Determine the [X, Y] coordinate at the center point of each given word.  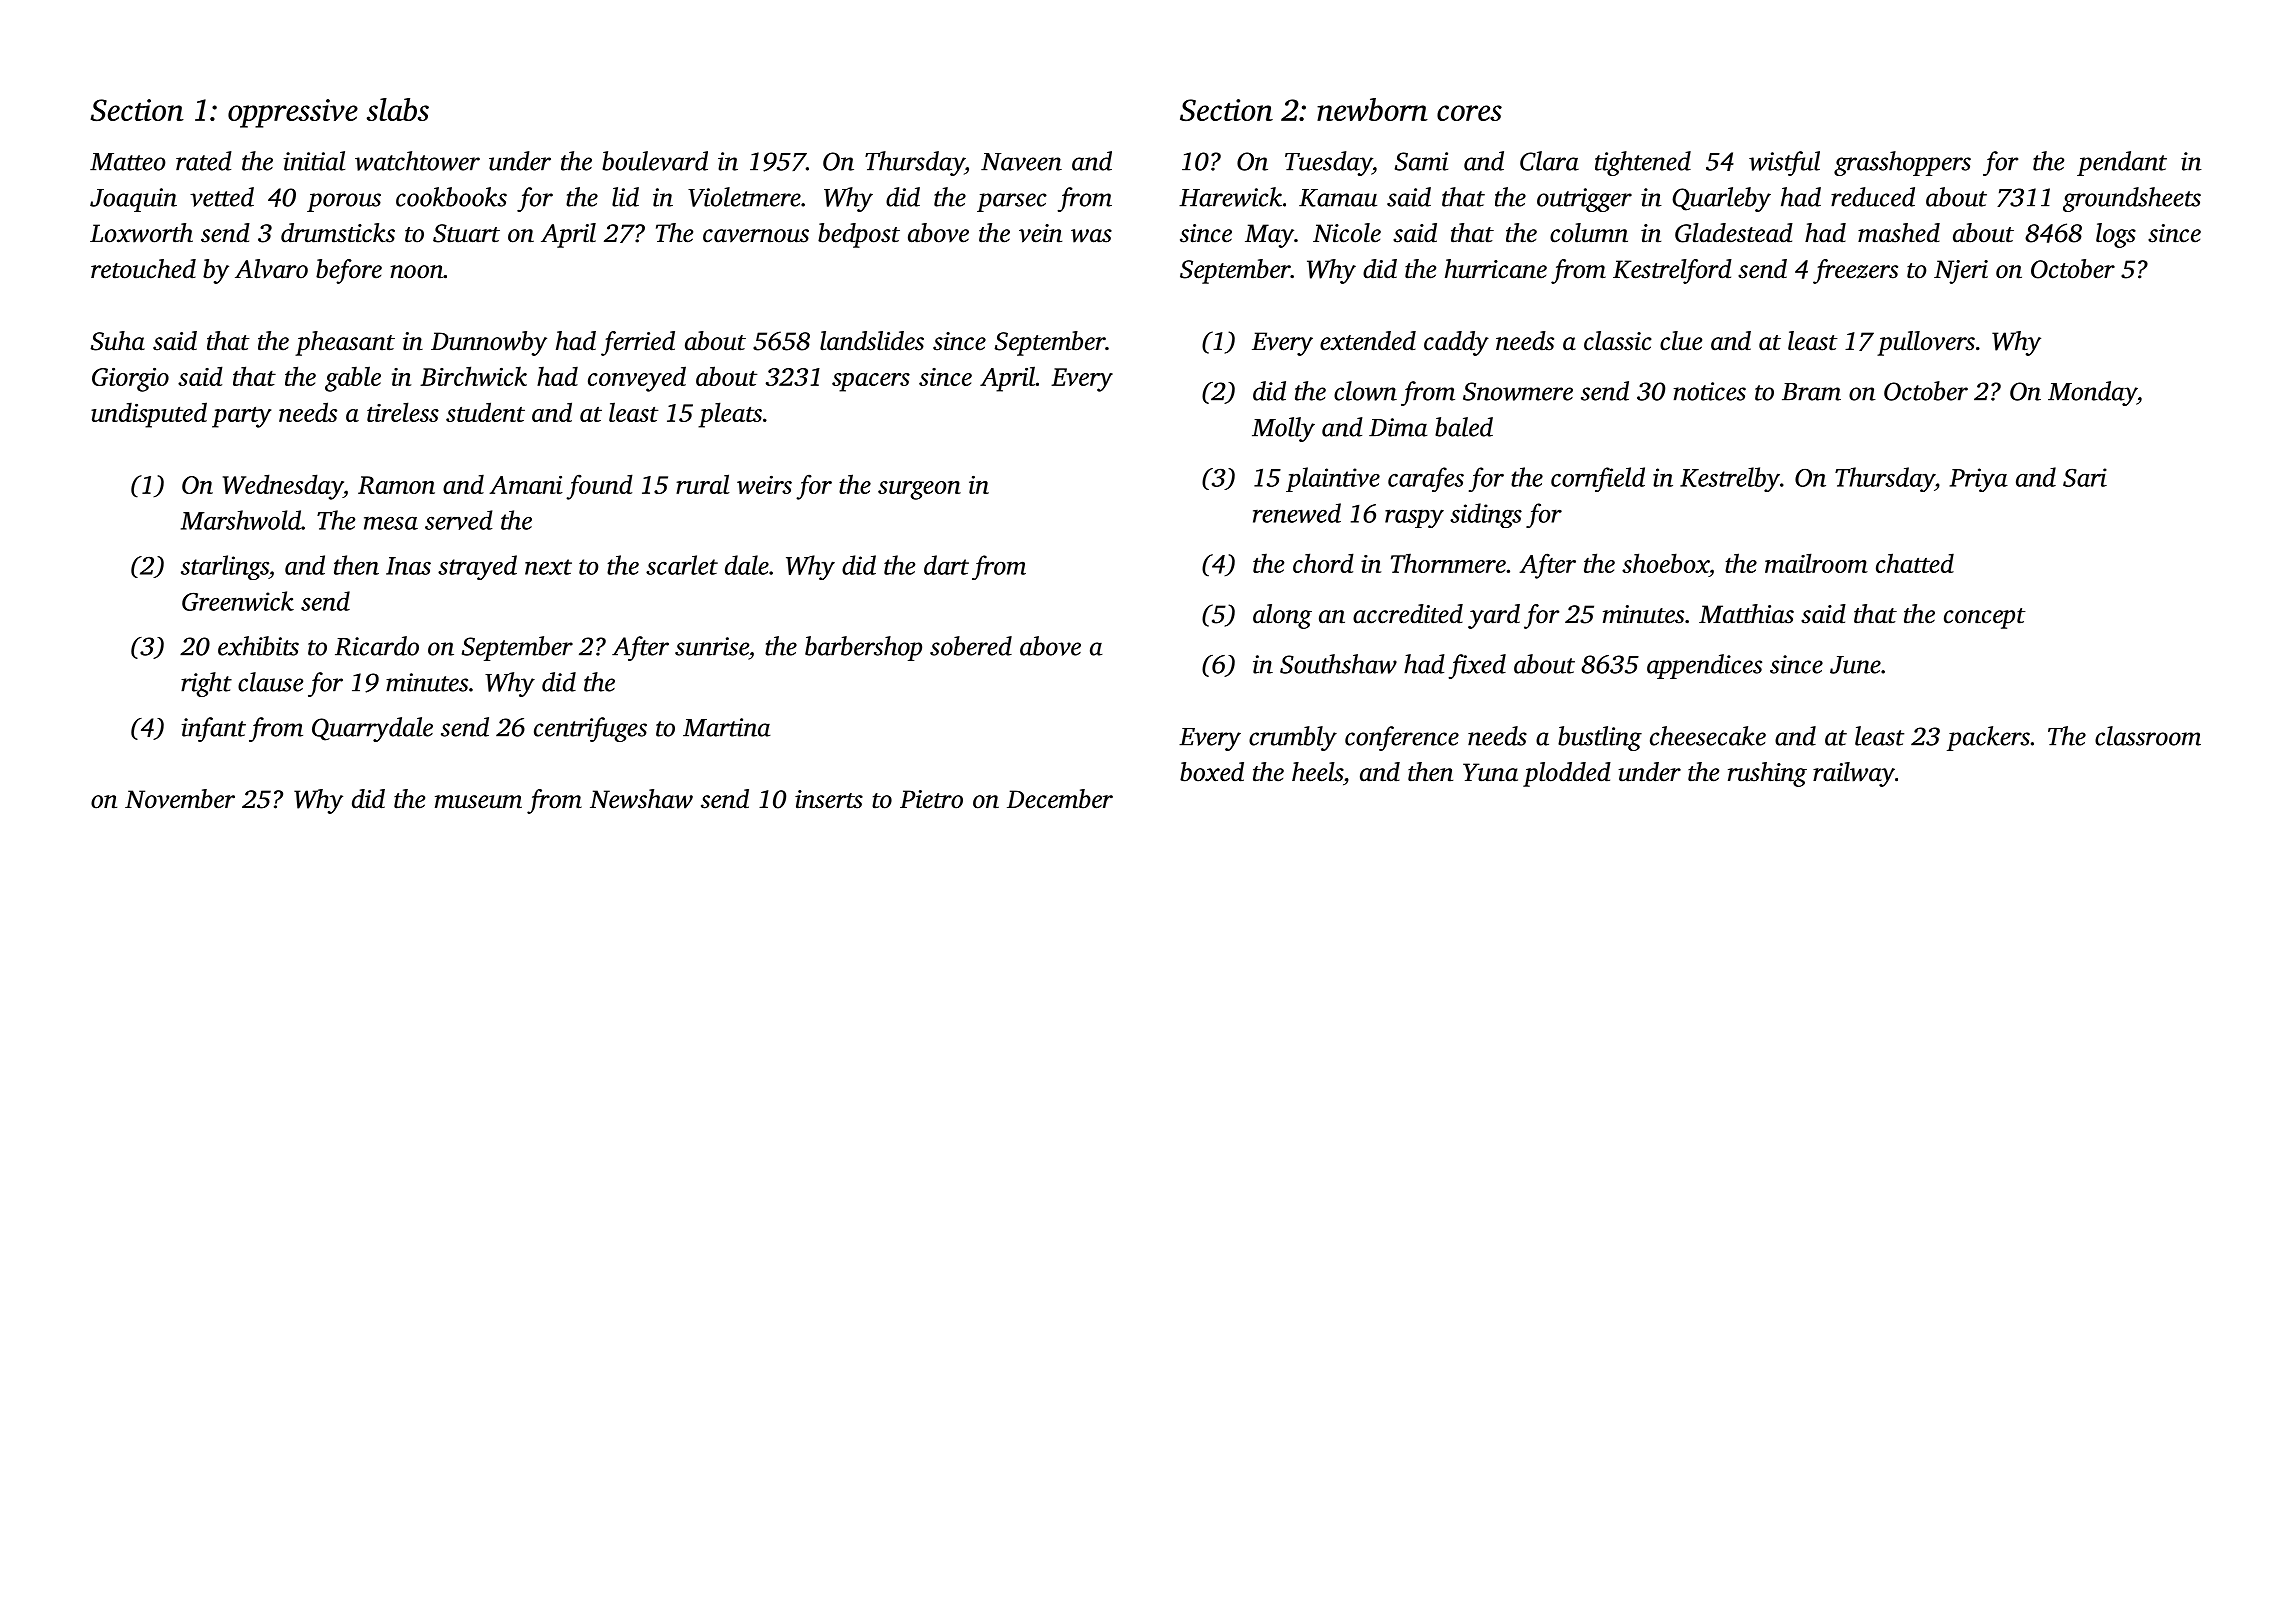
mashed [1899, 233]
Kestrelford [1672, 271]
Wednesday [283, 487]
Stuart [466, 233]
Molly [1283, 429]
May [1269, 236]
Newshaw [641, 799]
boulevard [655, 161]
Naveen [1021, 162]
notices [1709, 391]
